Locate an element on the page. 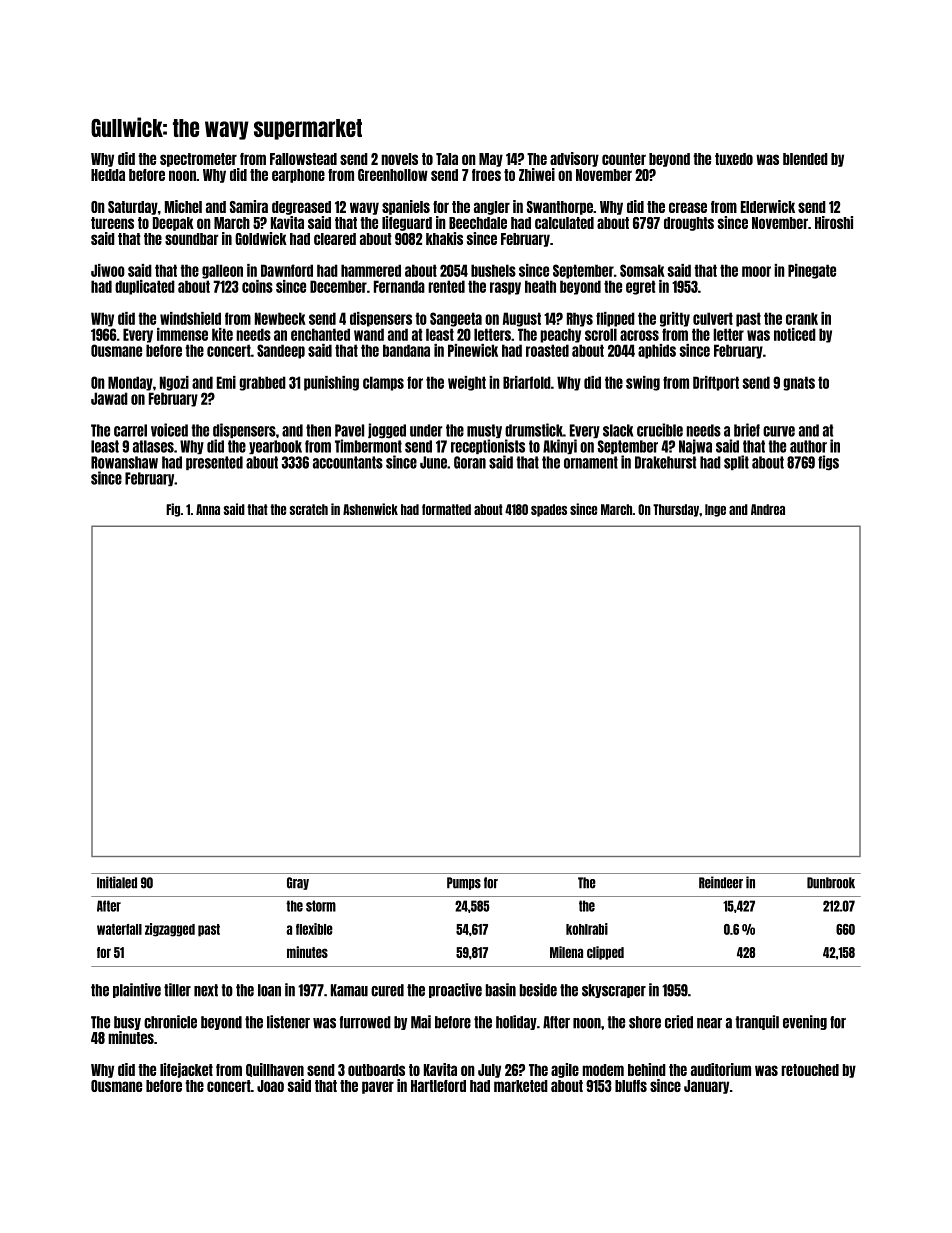 The image size is (952, 1233). kite is located at coordinates (222, 334).
